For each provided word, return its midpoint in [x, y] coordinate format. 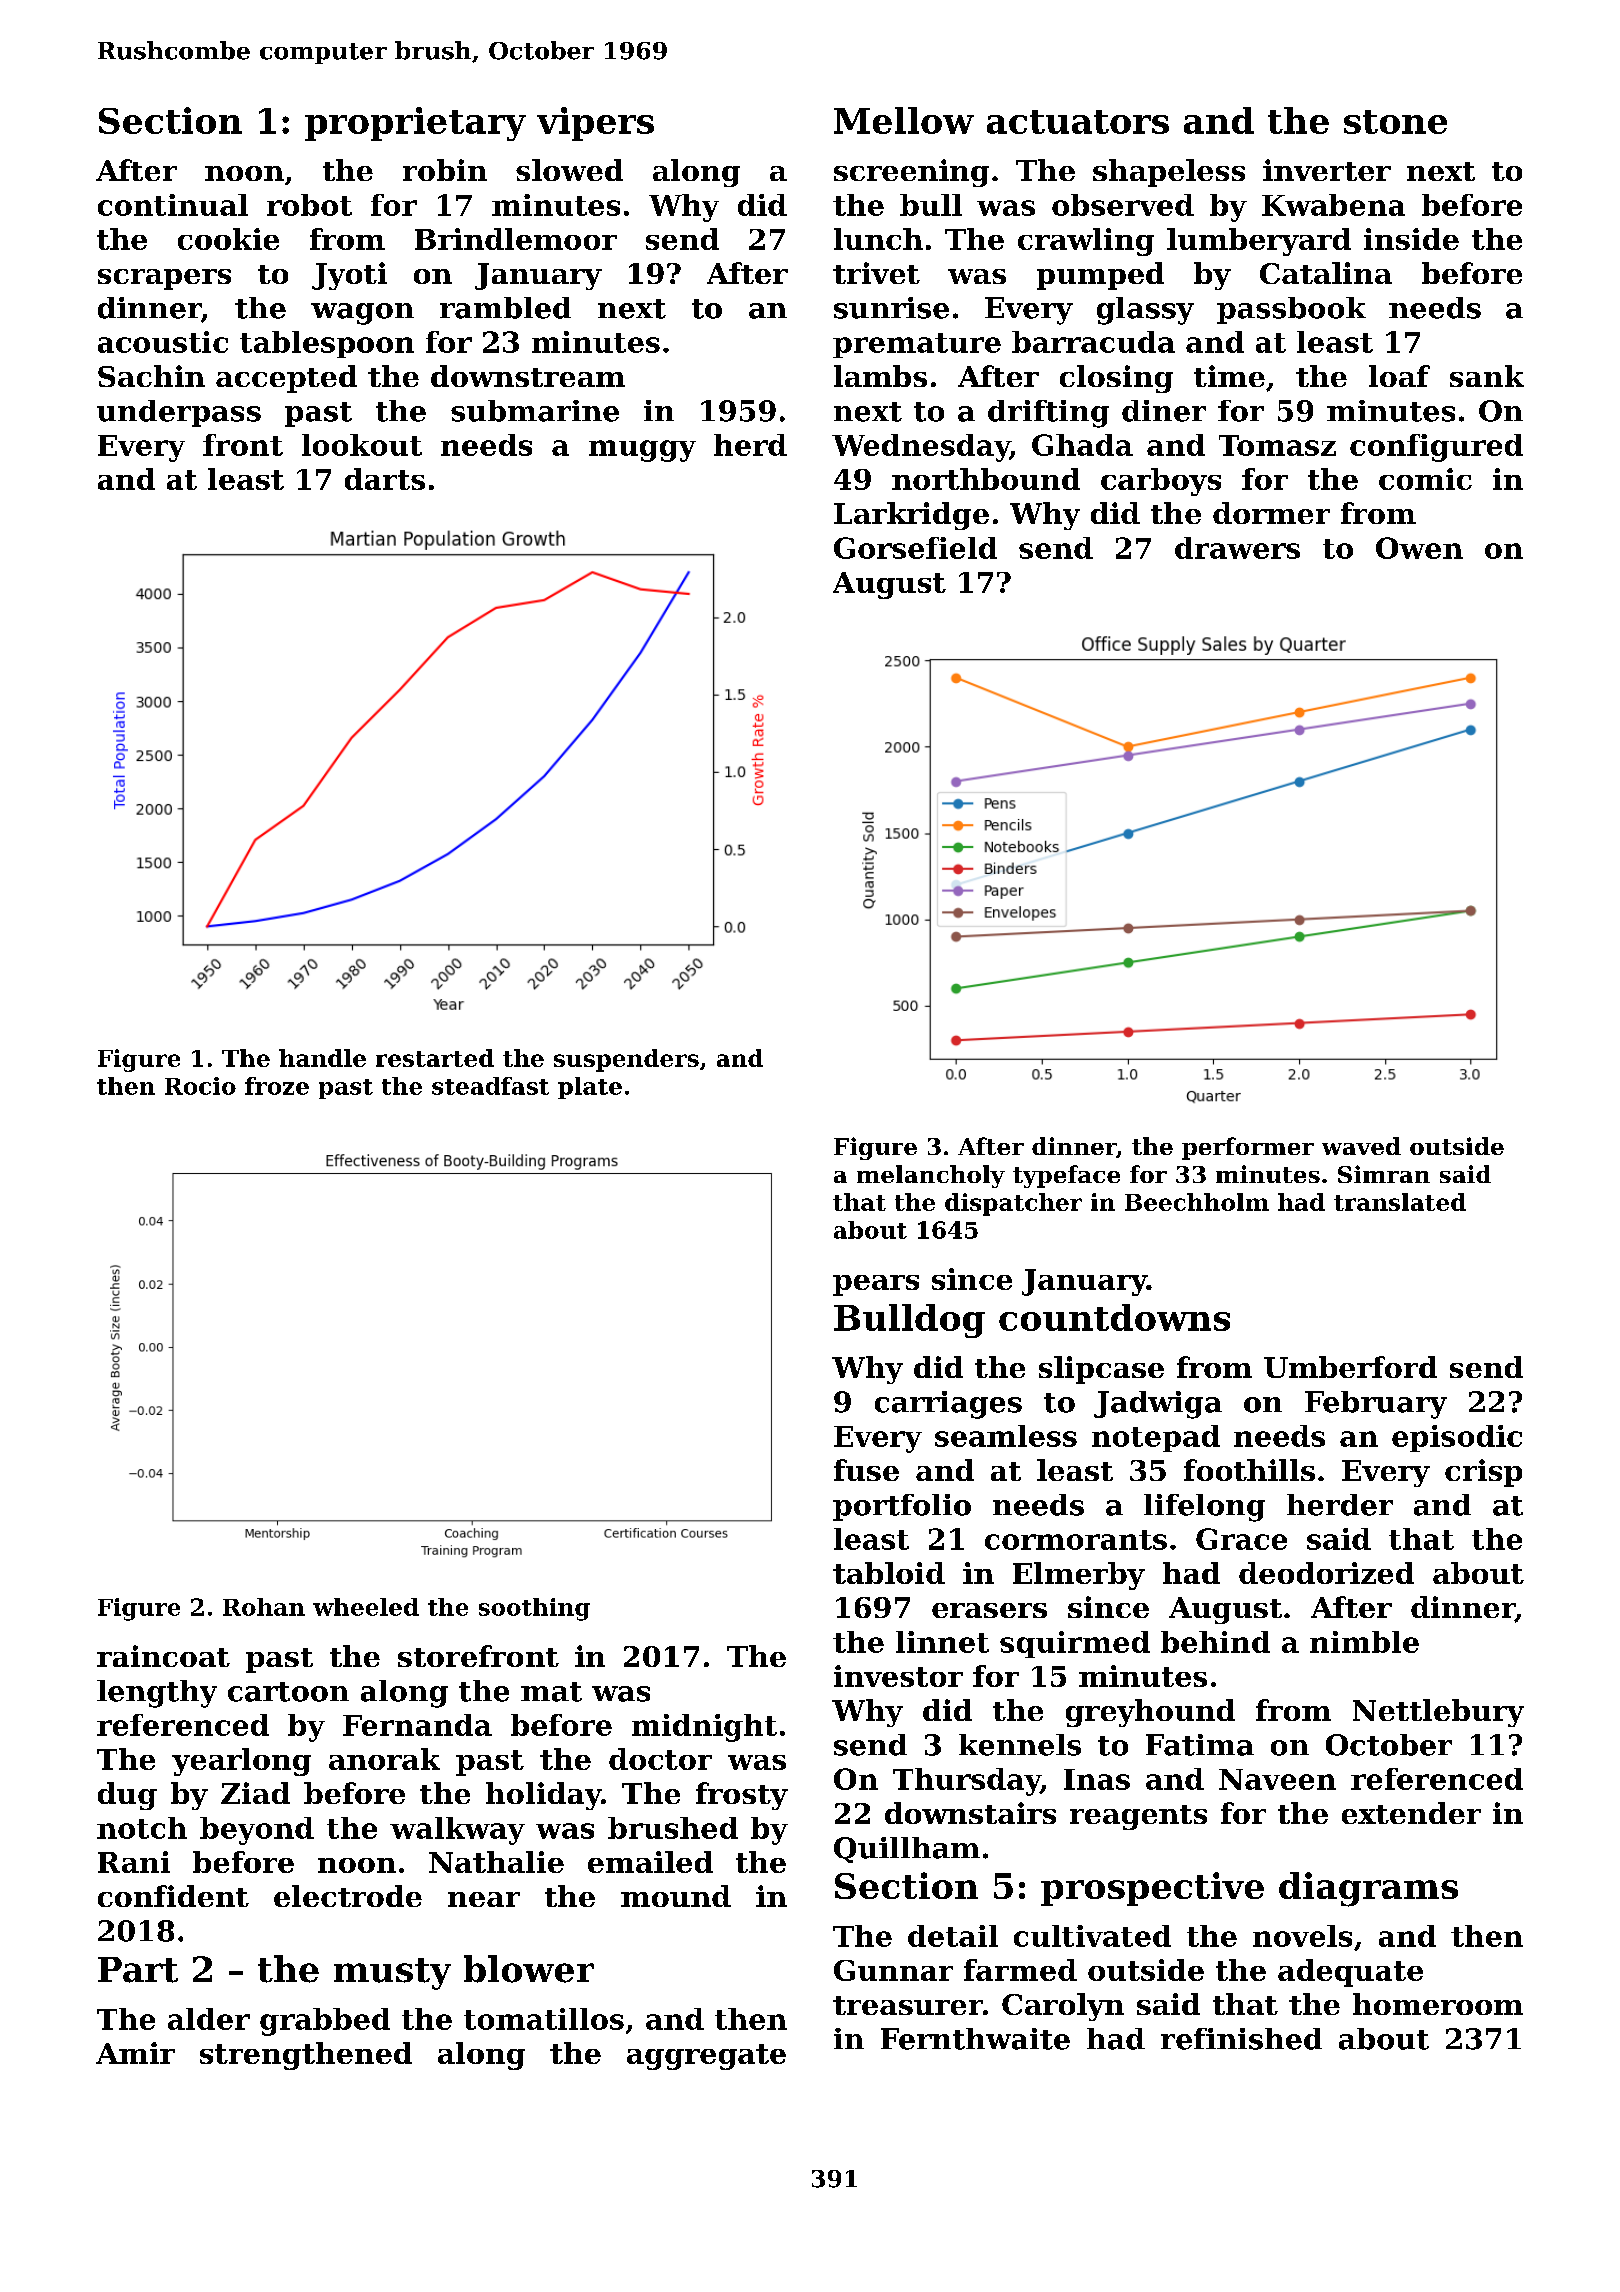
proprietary [415, 124]
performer [1248, 1148]
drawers [1237, 548]
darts [385, 479]
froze [277, 1086]
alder [209, 2019]
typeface [1066, 1176]
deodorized [1326, 1573]
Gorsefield [915, 548]
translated [1400, 1202]
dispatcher [1013, 1204]
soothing [534, 1609]
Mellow [904, 120]
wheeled [366, 1607]
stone [1395, 122]
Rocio [200, 1086]
